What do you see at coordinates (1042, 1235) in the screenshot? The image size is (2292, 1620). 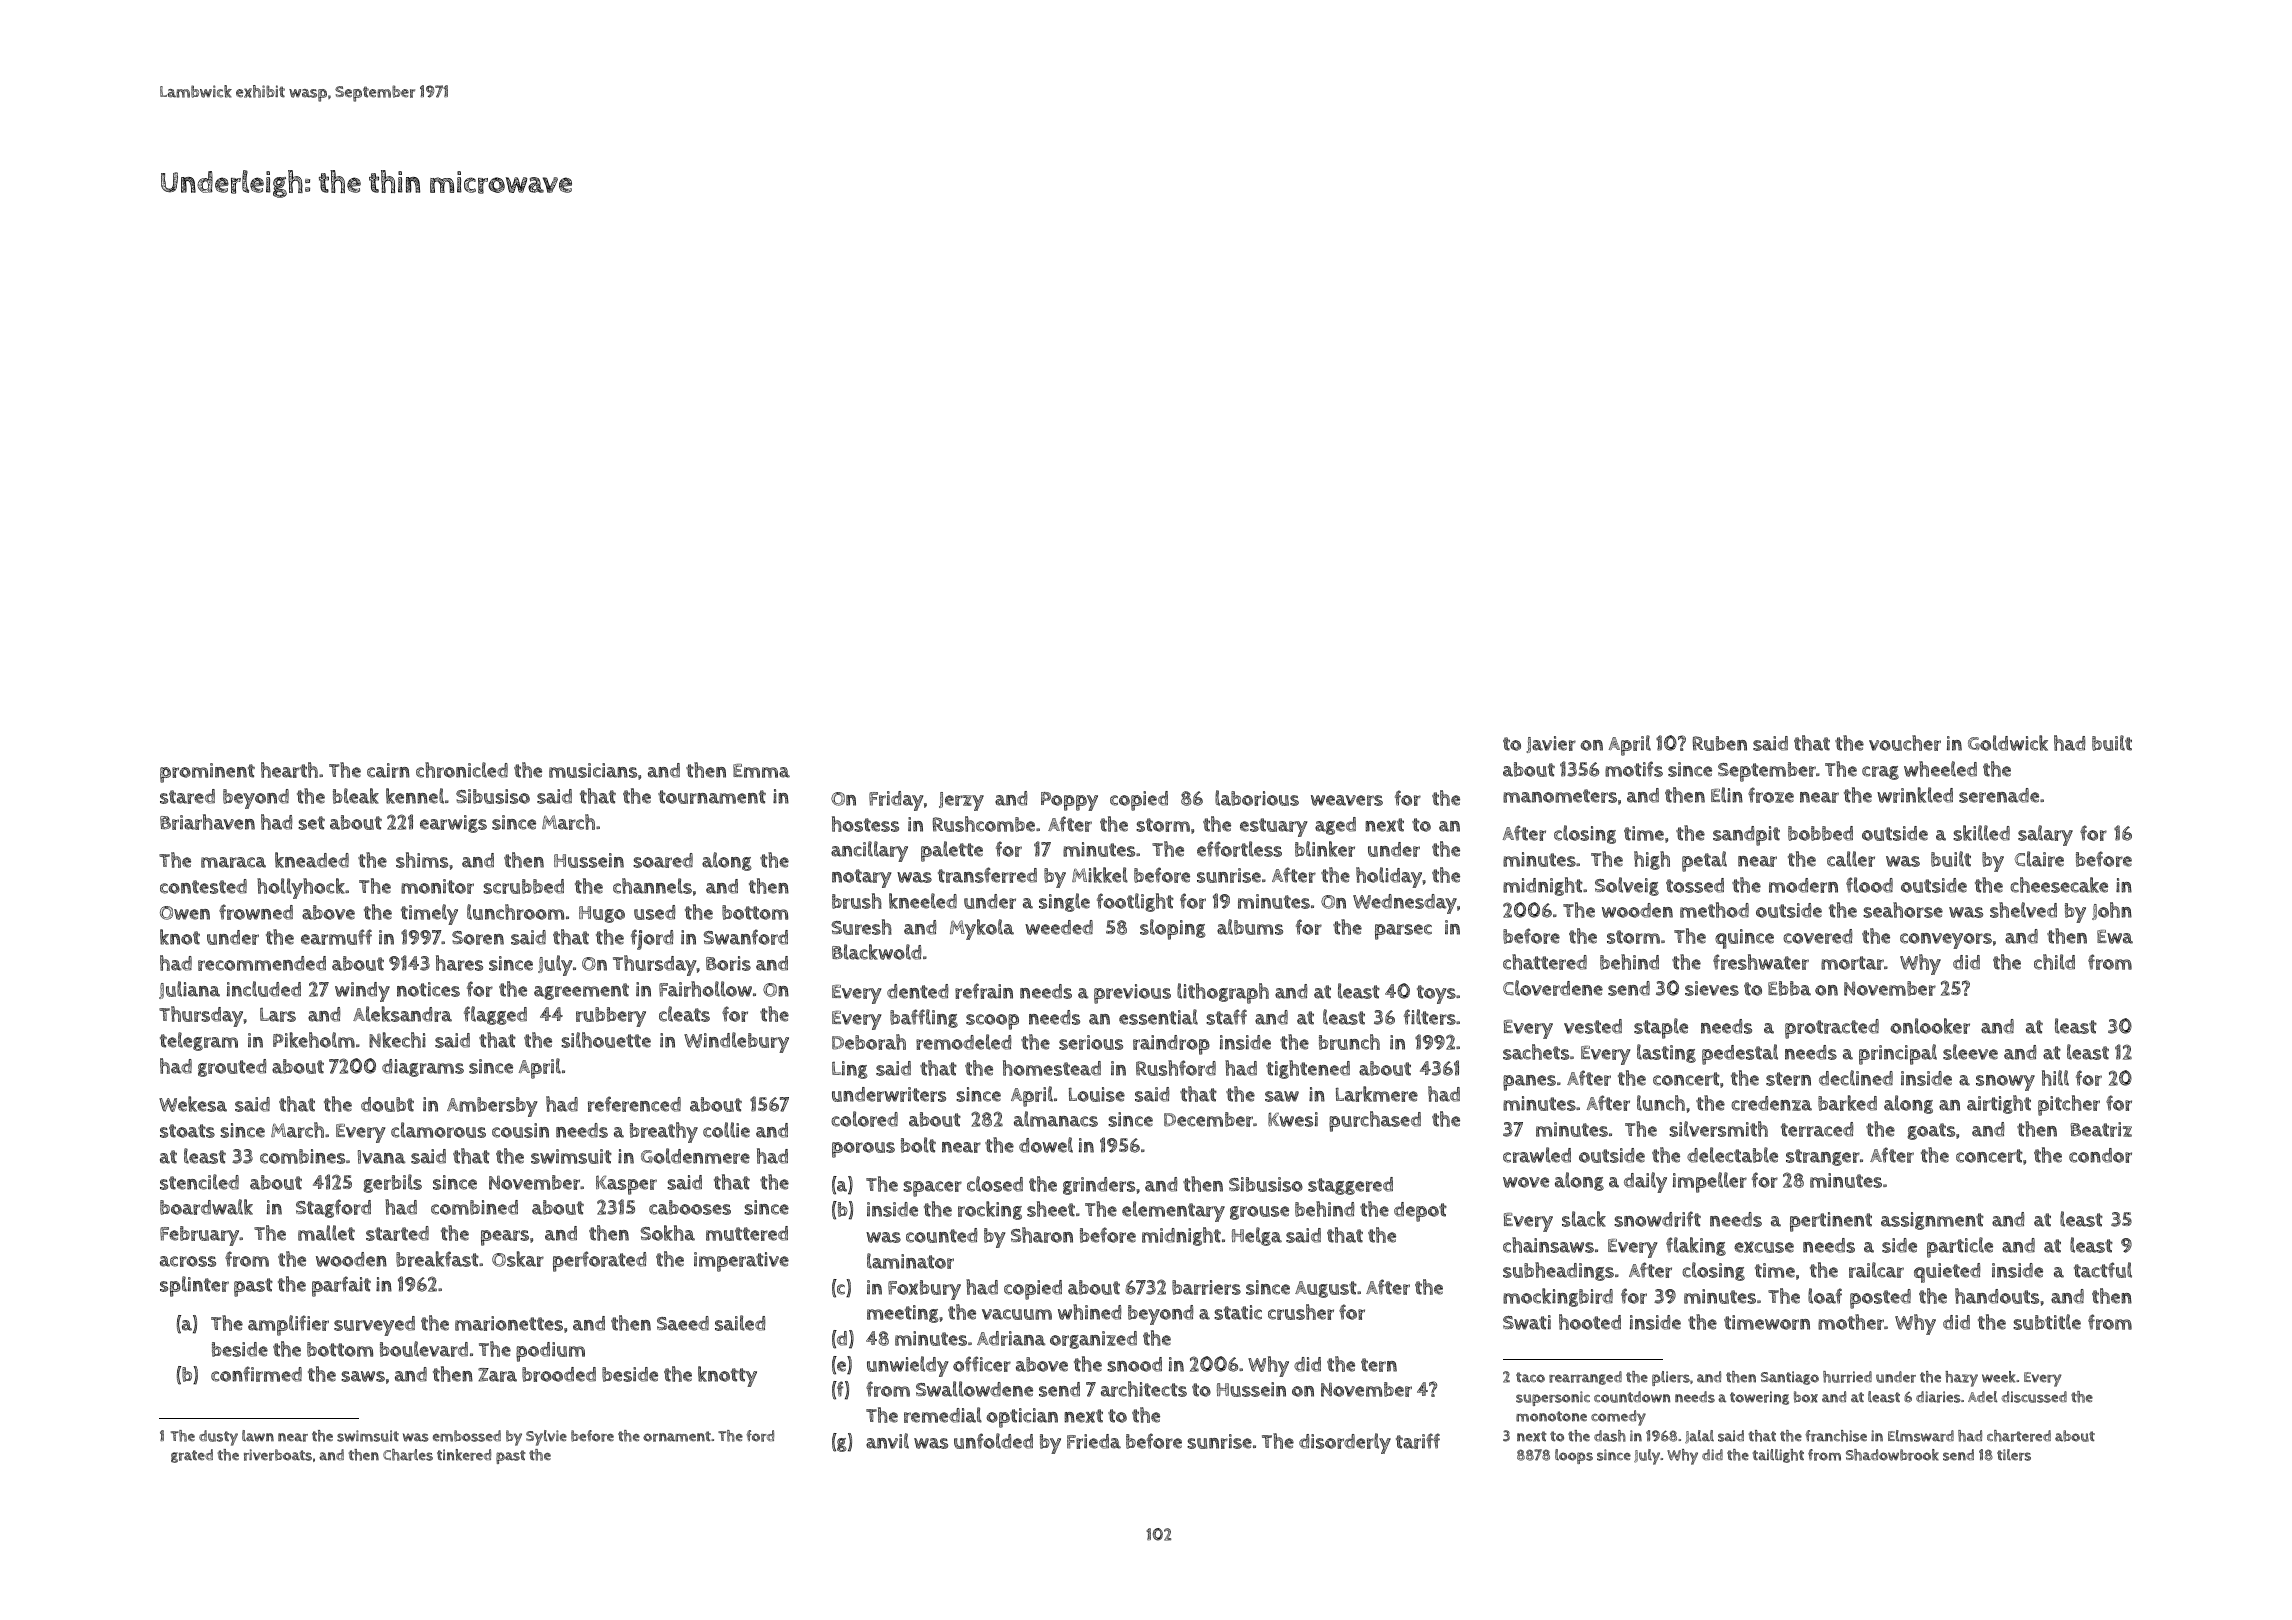 I see `Sharon` at bounding box center [1042, 1235].
